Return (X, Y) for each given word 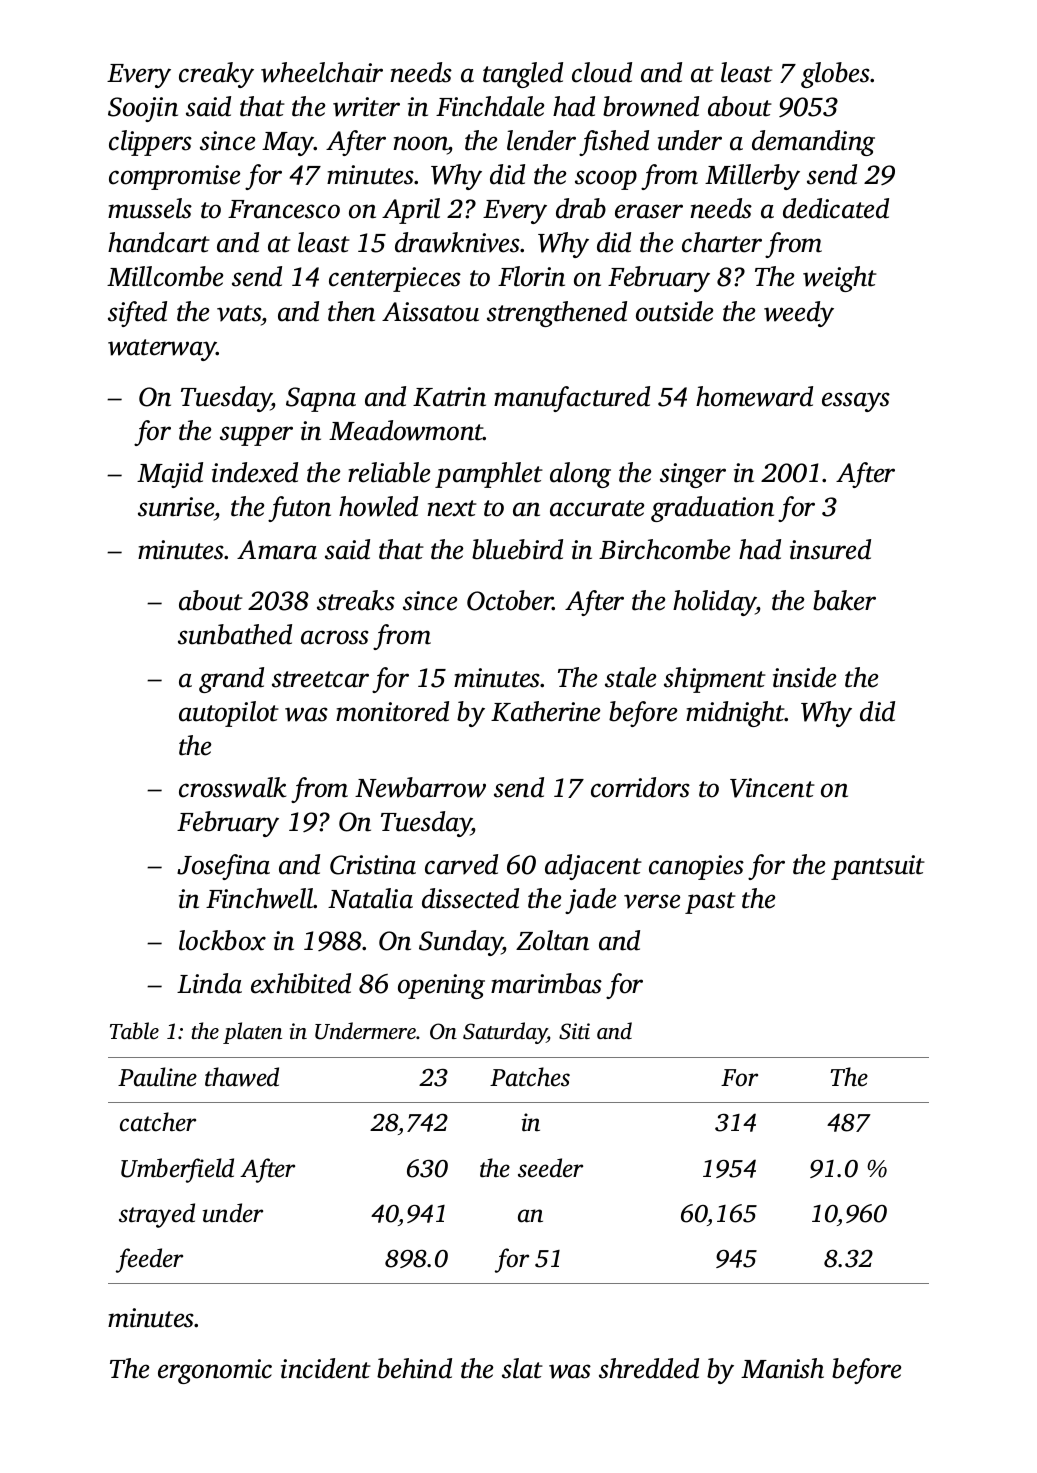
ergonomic (215, 1371)
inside (804, 677)
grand (231, 680)
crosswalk (232, 787)
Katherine (545, 711)
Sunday (461, 943)
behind (414, 1368)
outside (674, 311)
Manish (782, 1368)
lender (541, 140)
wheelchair (322, 72)
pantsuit (878, 867)
